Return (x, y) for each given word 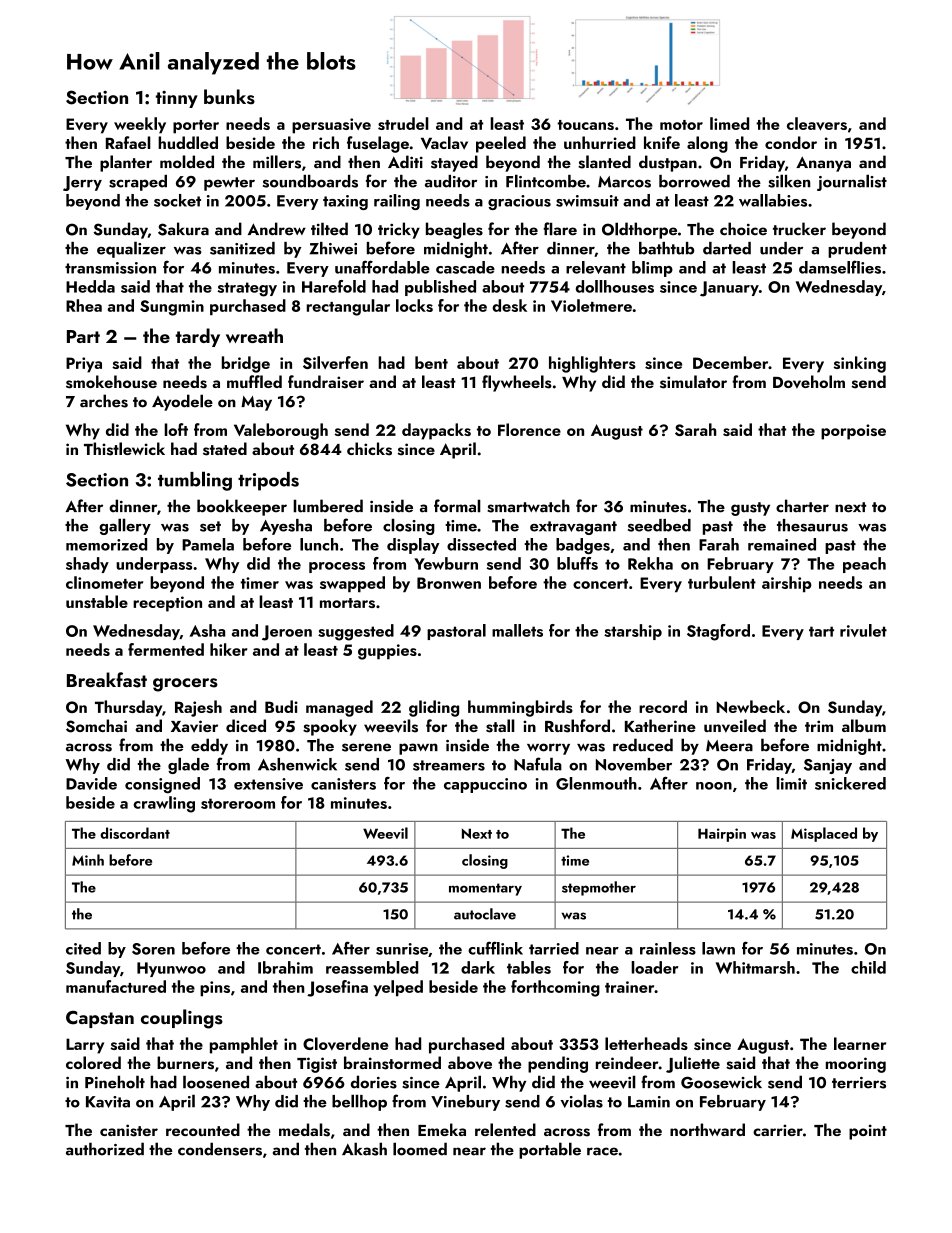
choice (743, 229)
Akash (364, 1149)
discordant (135, 833)
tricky (399, 230)
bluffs (577, 563)
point (868, 1132)
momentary (485, 889)
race (602, 1151)
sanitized (242, 248)
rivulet (863, 630)
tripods (268, 481)
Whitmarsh (755, 967)
